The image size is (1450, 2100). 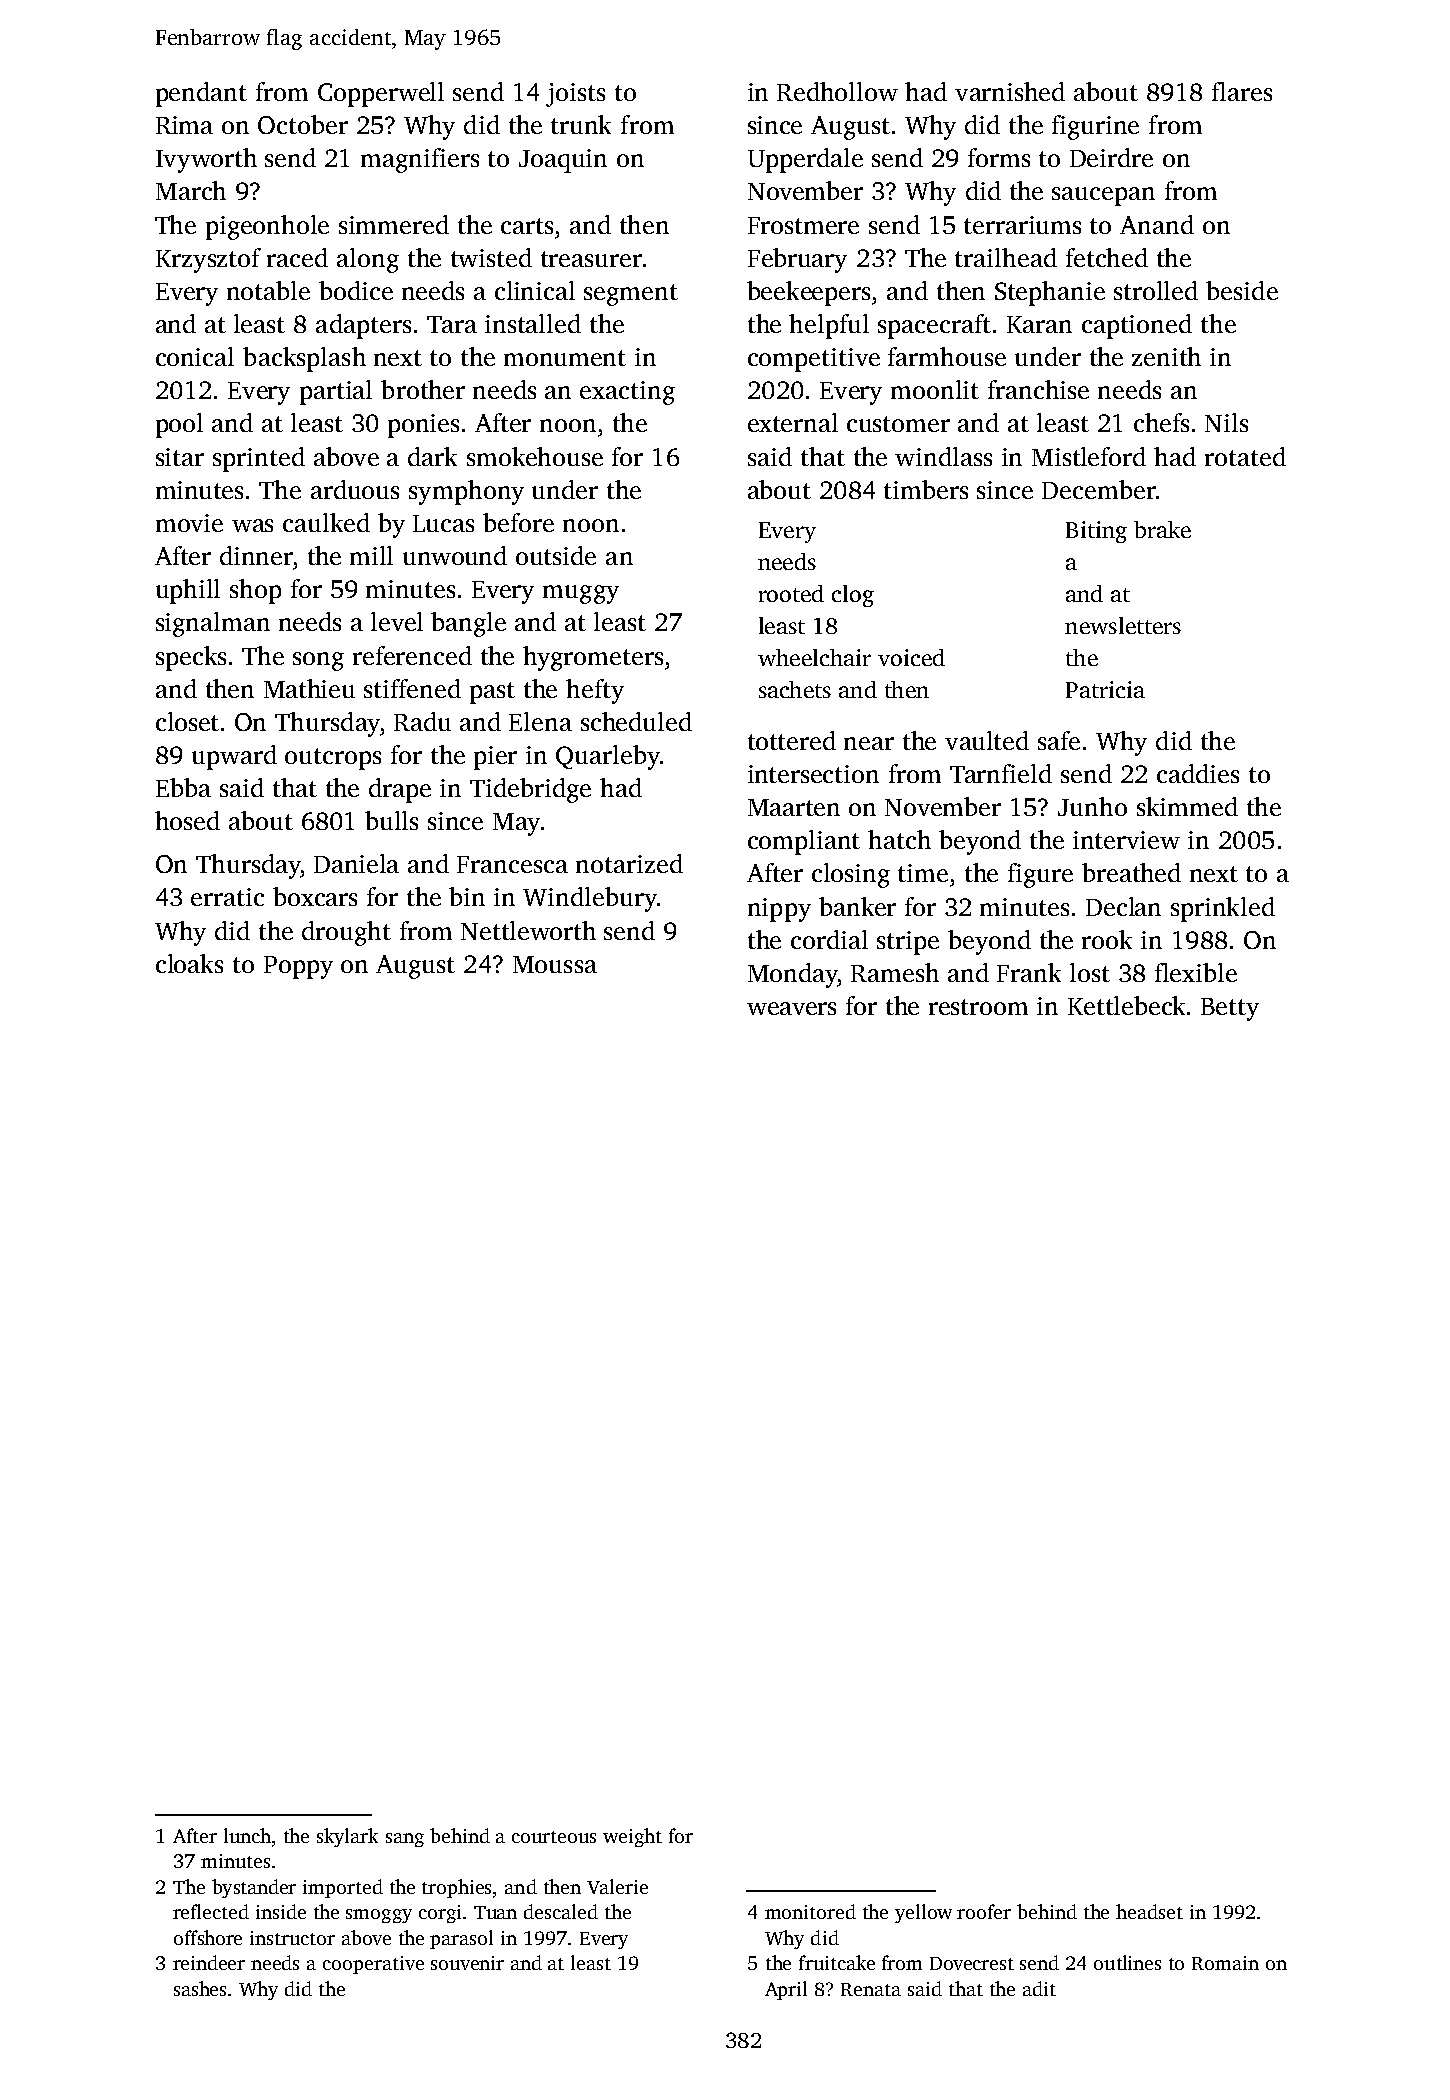 I want to click on trophies, so click(x=456, y=1888).
